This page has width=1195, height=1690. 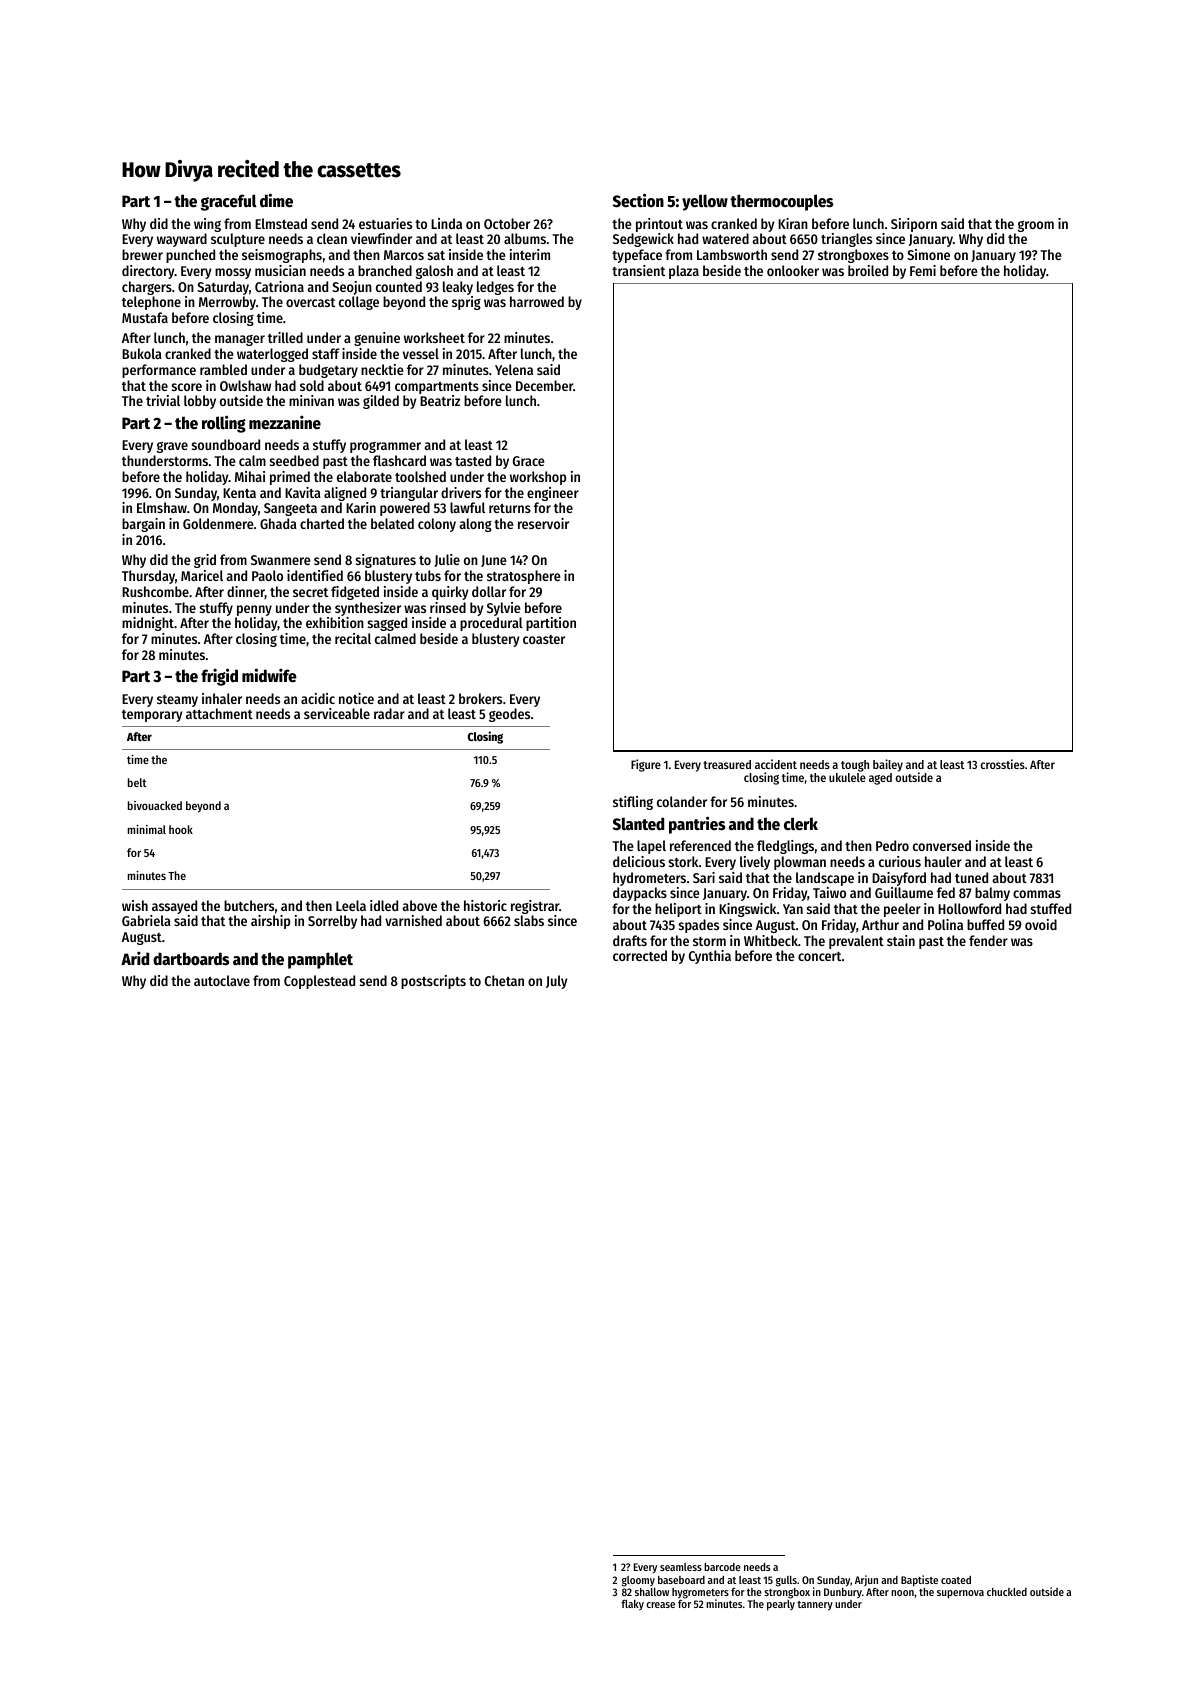 I want to click on brewer, so click(x=142, y=254).
